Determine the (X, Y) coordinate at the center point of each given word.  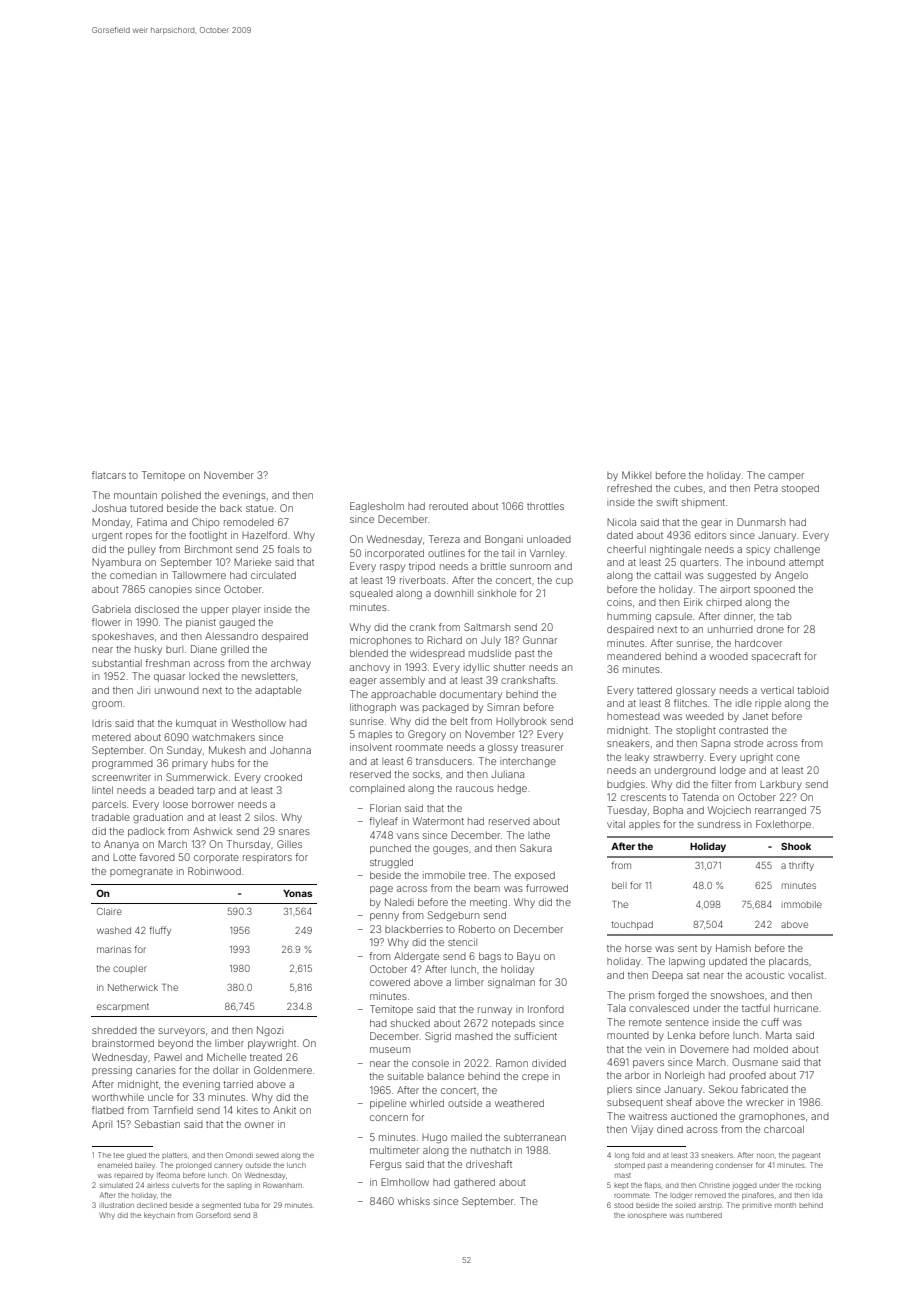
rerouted (448, 506)
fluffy (160, 931)
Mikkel (636, 475)
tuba (251, 1205)
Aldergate (416, 957)
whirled (427, 1103)
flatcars (109, 475)
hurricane (796, 1008)
